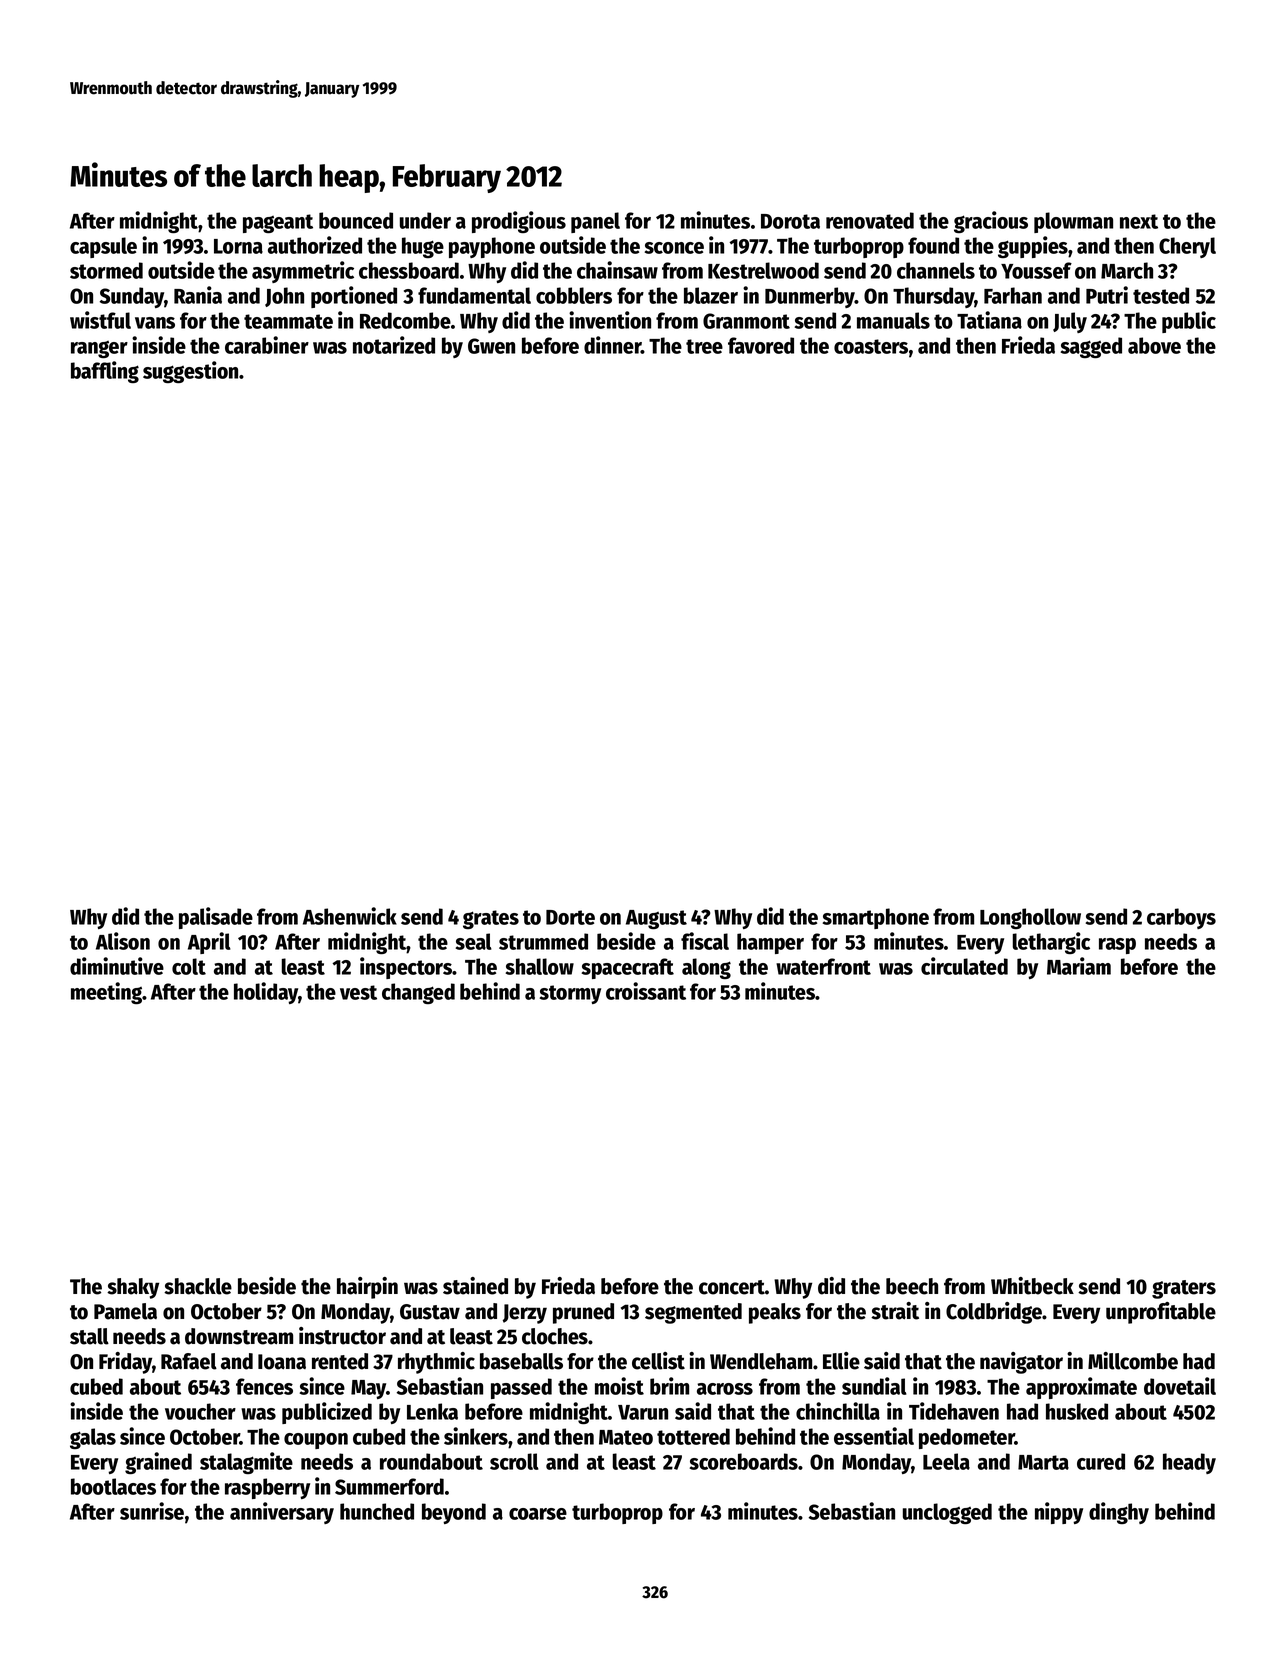 This page has width=1286, height=1665. Describe the element at coordinates (133, 1288) in the page. I see `shaky` at that location.
